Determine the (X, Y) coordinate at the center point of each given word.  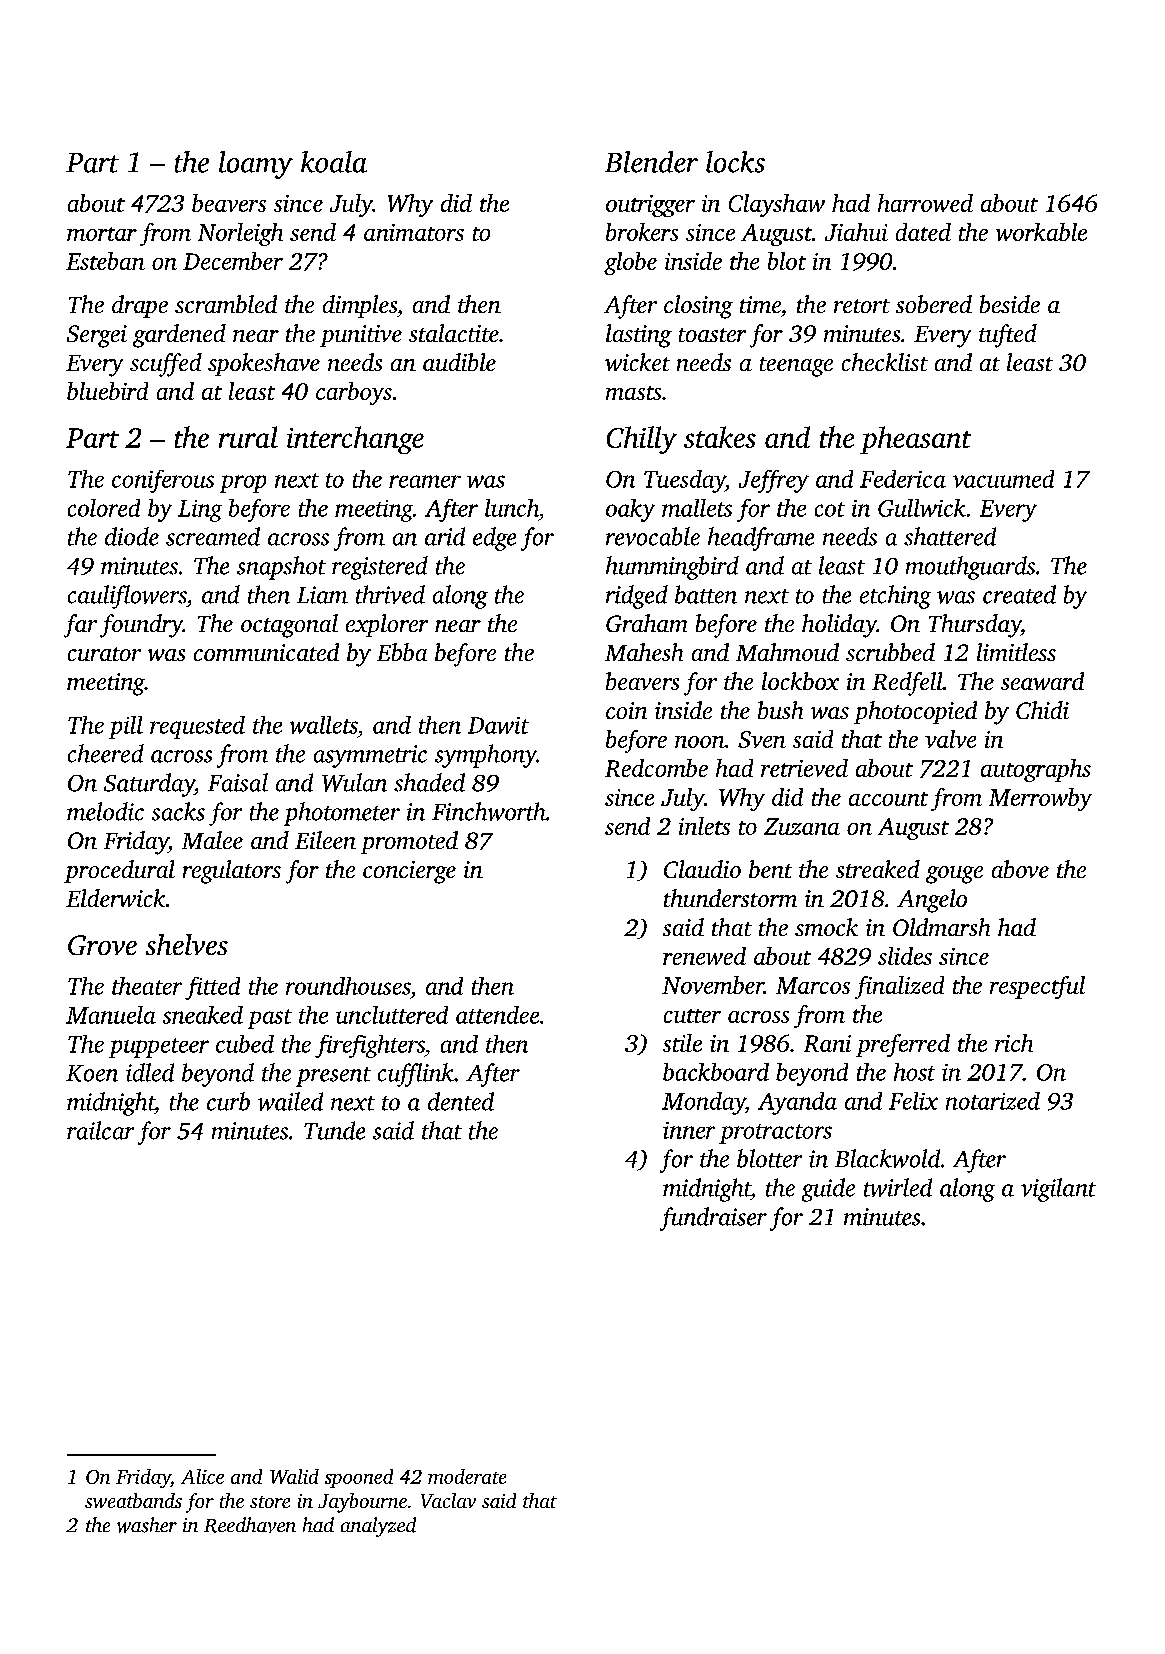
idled (150, 1072)
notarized (993, 1101)
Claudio (702, 869)
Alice (202, 1476)
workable (1041, 232)
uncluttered (392, 1015)
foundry (141, 626)
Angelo (932, 901)
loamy (256, 165)
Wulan (354, 782)
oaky (630, 510)
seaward (1042, 681)
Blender (651, 162)
